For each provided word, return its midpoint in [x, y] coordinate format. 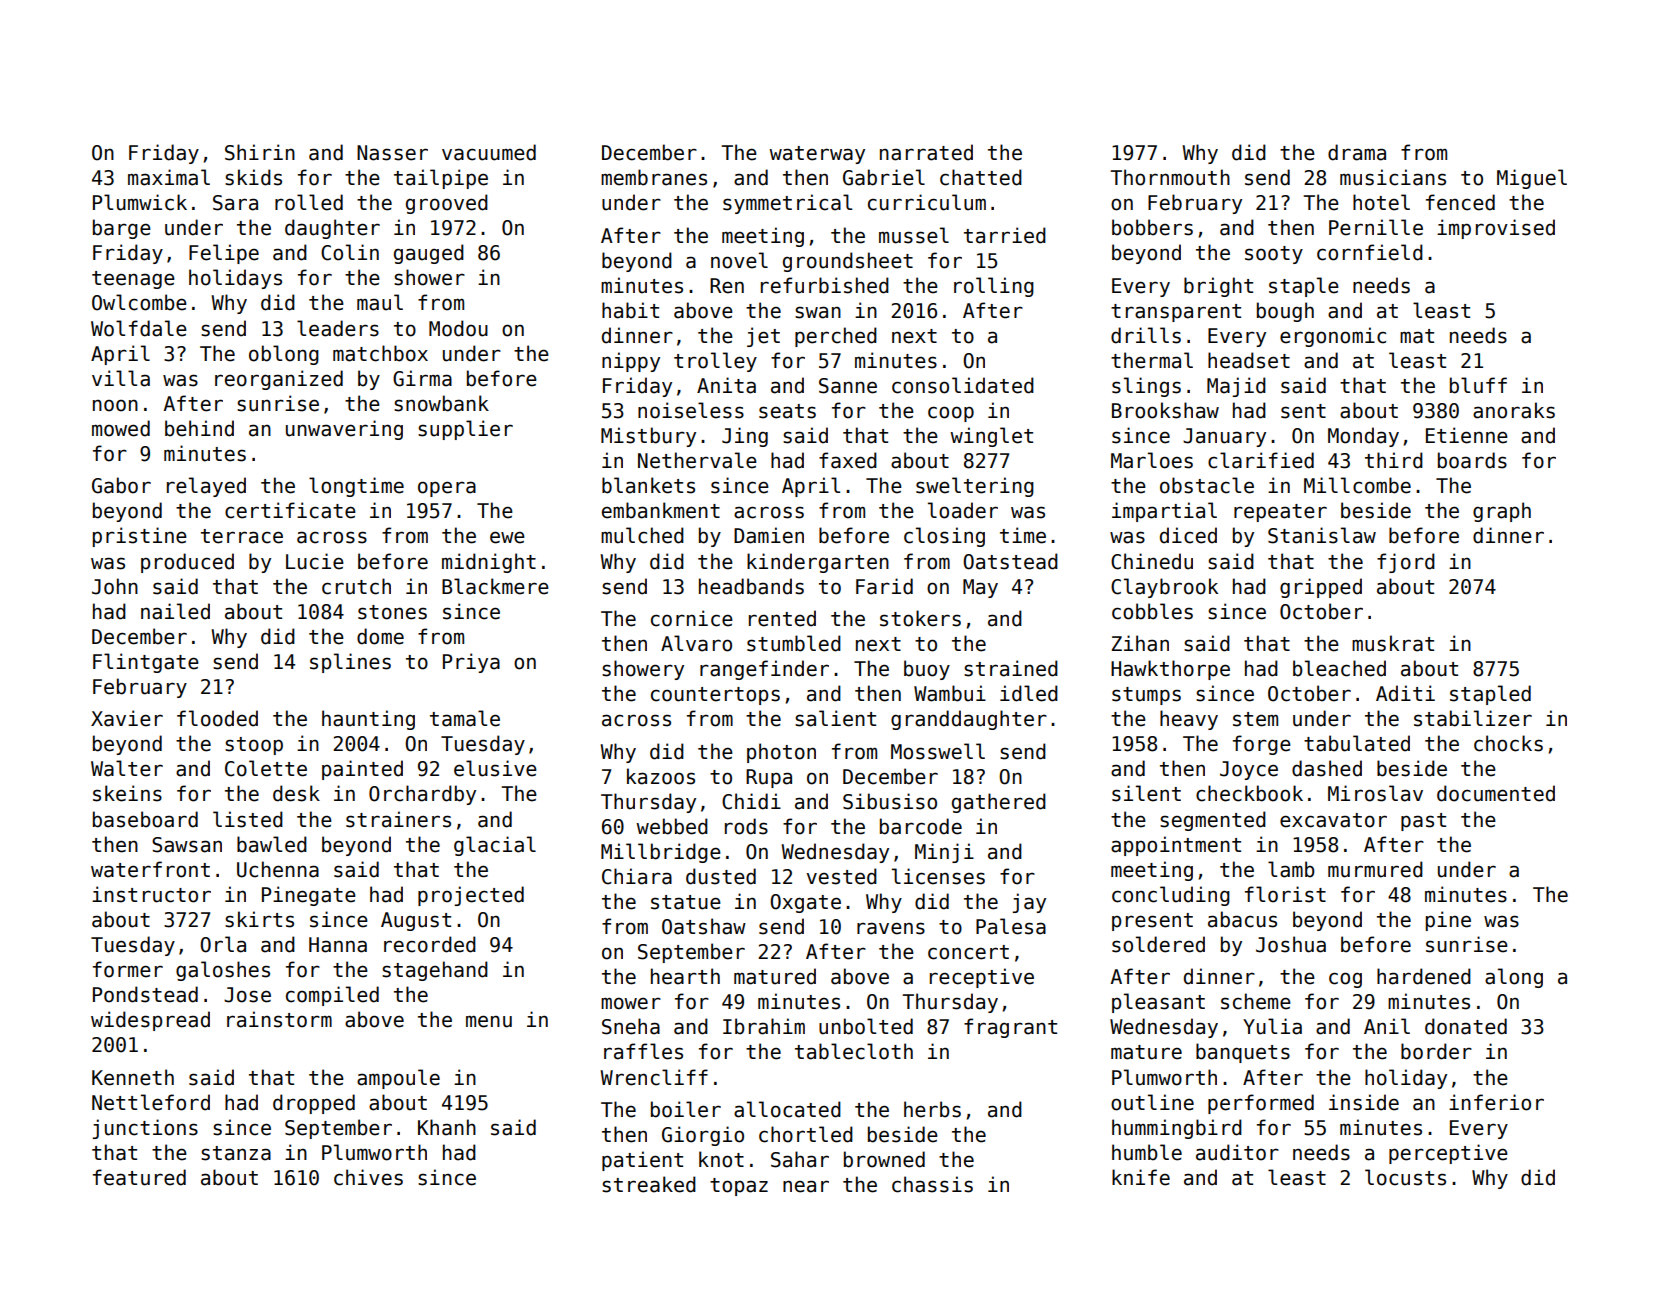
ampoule [398, 1079]
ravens [891, 928]
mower [631, 1003]
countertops [715, 696]
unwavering [344, 430]
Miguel [1532, 179]
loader [963, 510]
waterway [817, 155]
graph [1502, 512]
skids [253, 177]
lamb [1291, 869]
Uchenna [278, 869]
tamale [465, 718]
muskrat [1393, 643]
